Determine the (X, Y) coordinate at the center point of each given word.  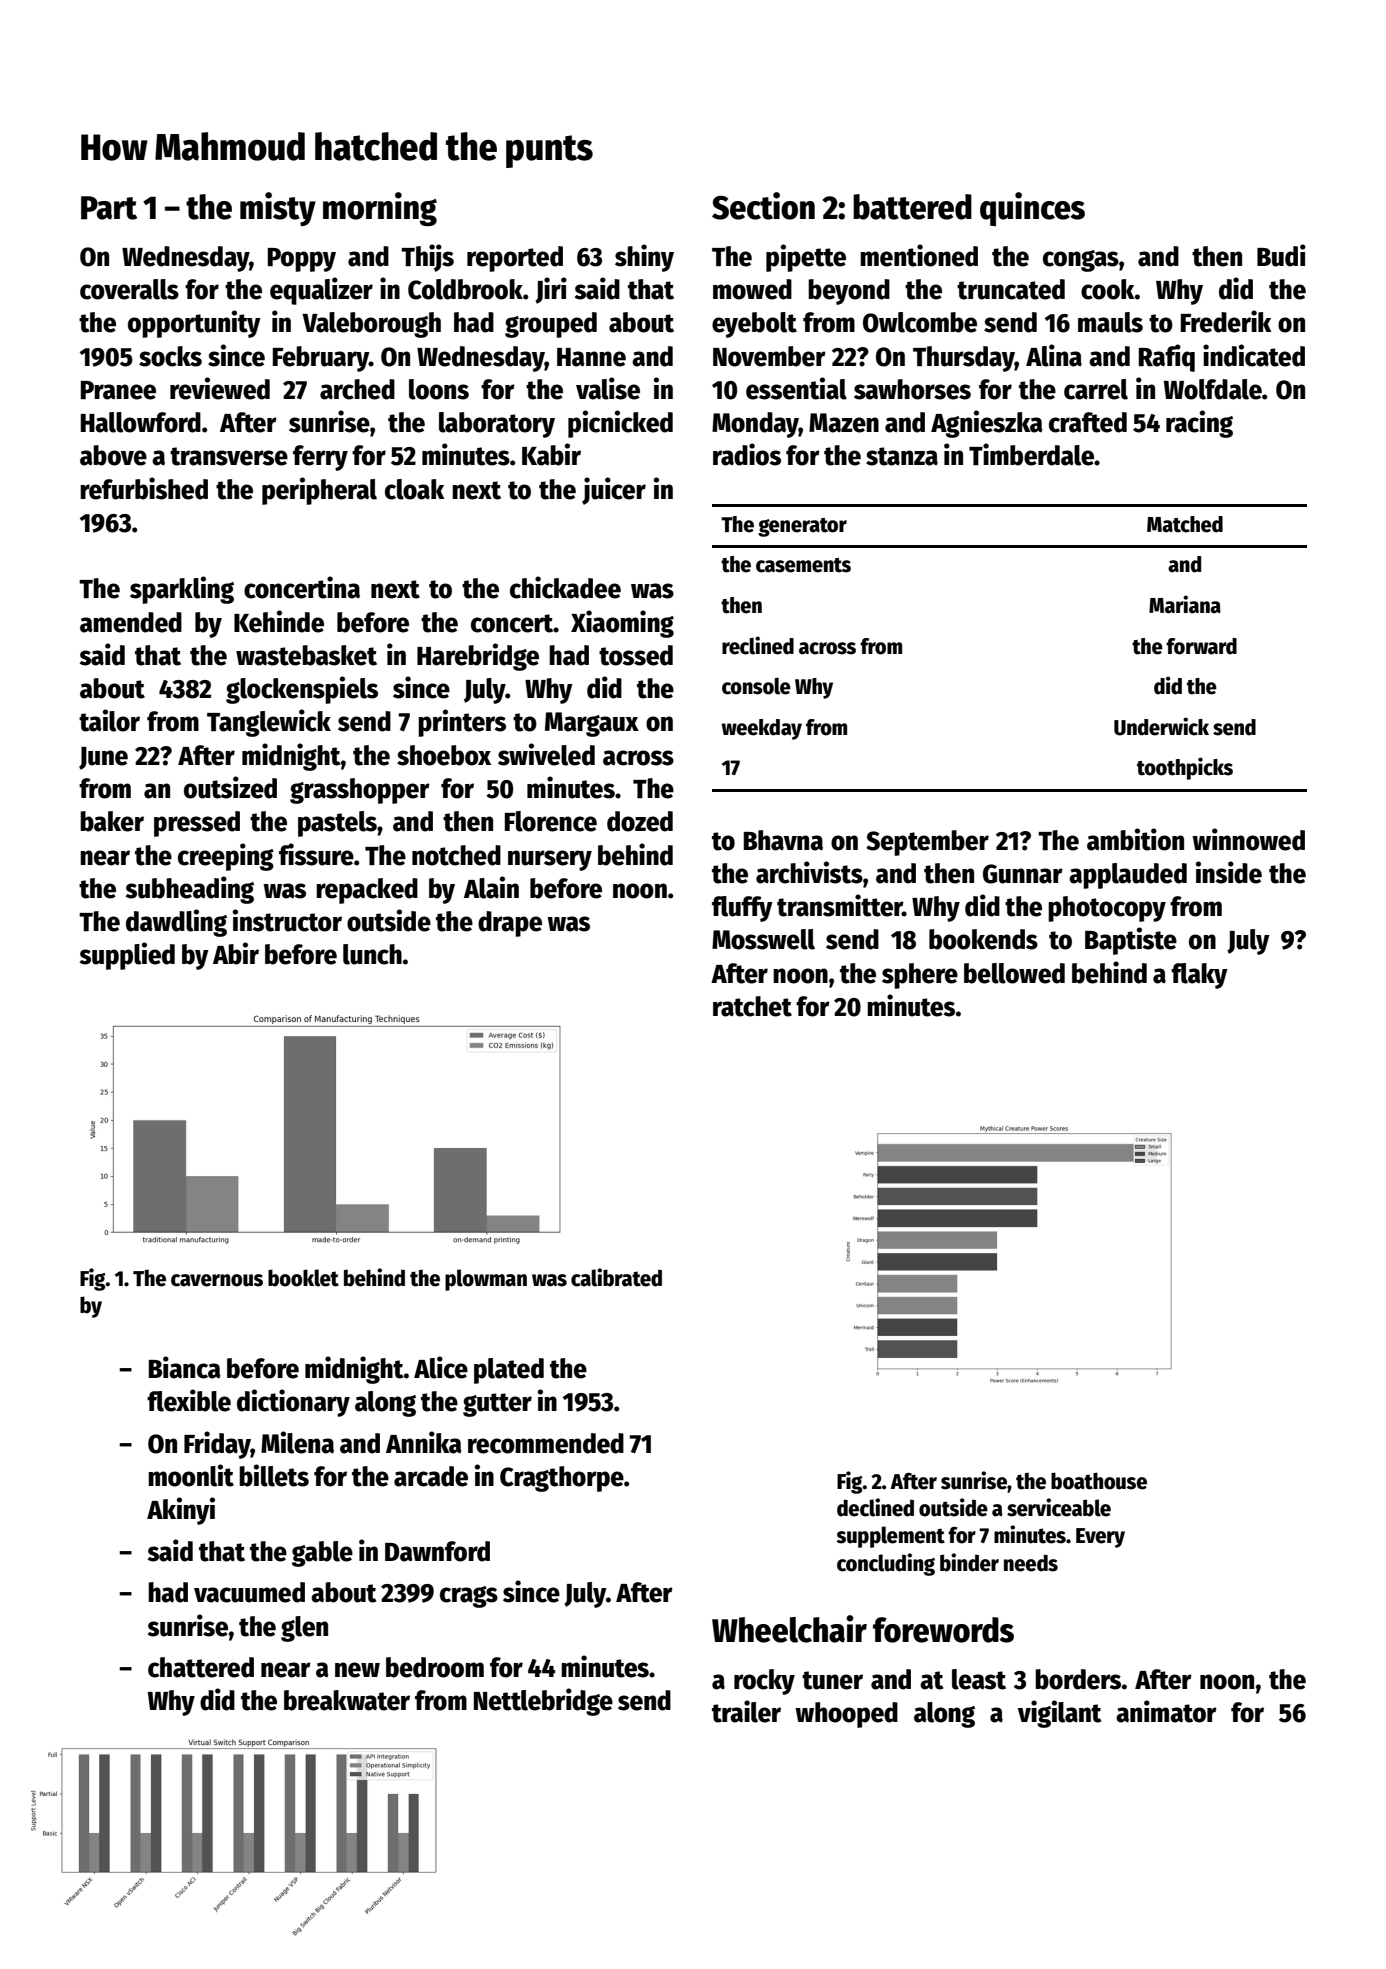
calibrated (616, 1277)
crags (469, 1597)
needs (1031, 1563)
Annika (424, 1442)
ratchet (752, 1006)
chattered (201, 1667)
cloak (414, 489)
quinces (1032, 209)
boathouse (1099, 1481)
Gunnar (1023, 874)
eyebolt (754, 325)
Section (763, 206)
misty (278, 209)
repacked (367, 891)
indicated (1254, 355)
